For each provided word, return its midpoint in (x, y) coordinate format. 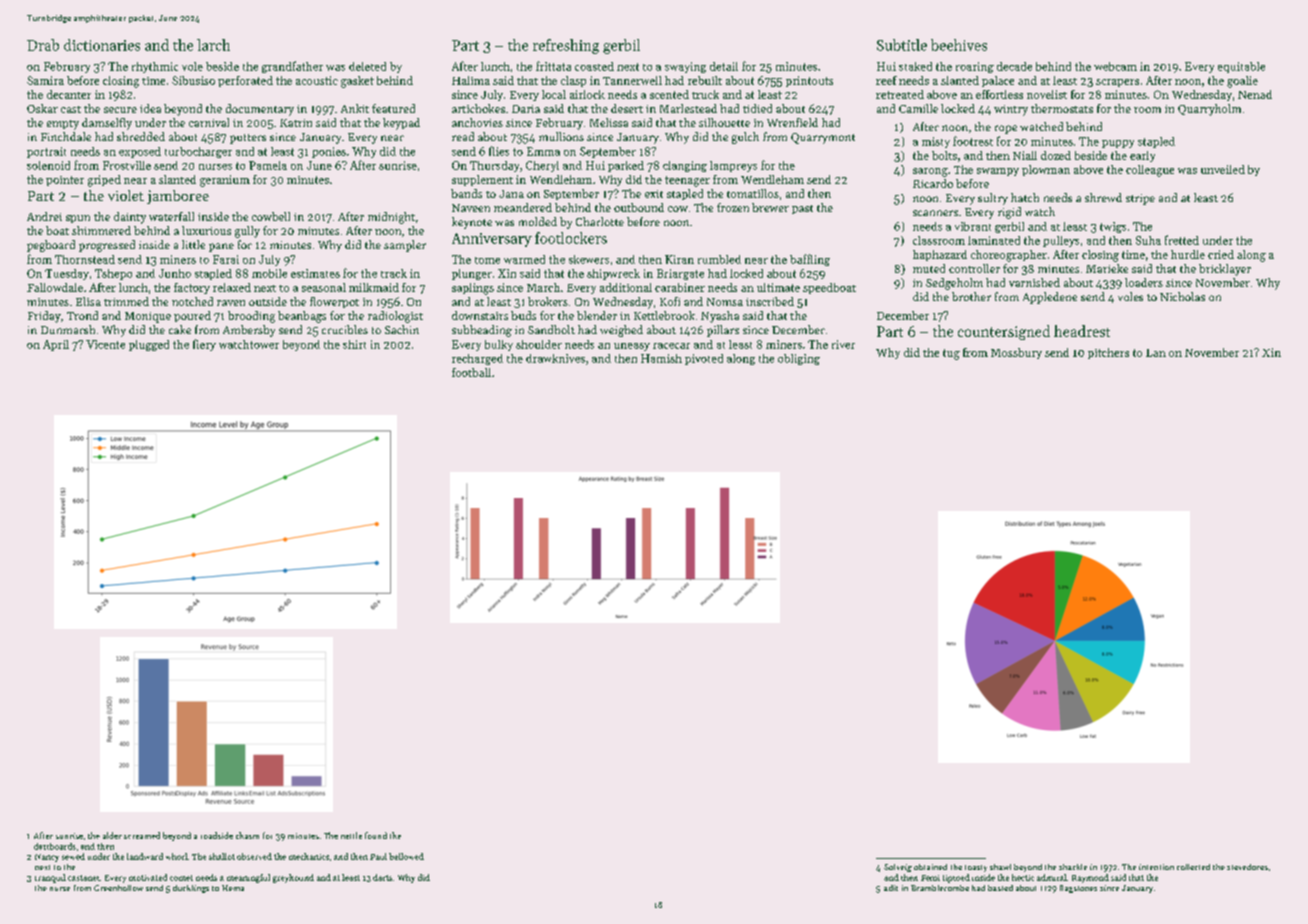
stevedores (1247, 867)
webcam (1115, 66)
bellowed (406, 856)
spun (78, 219)
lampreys (733, 166)
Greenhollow (118, 888)
